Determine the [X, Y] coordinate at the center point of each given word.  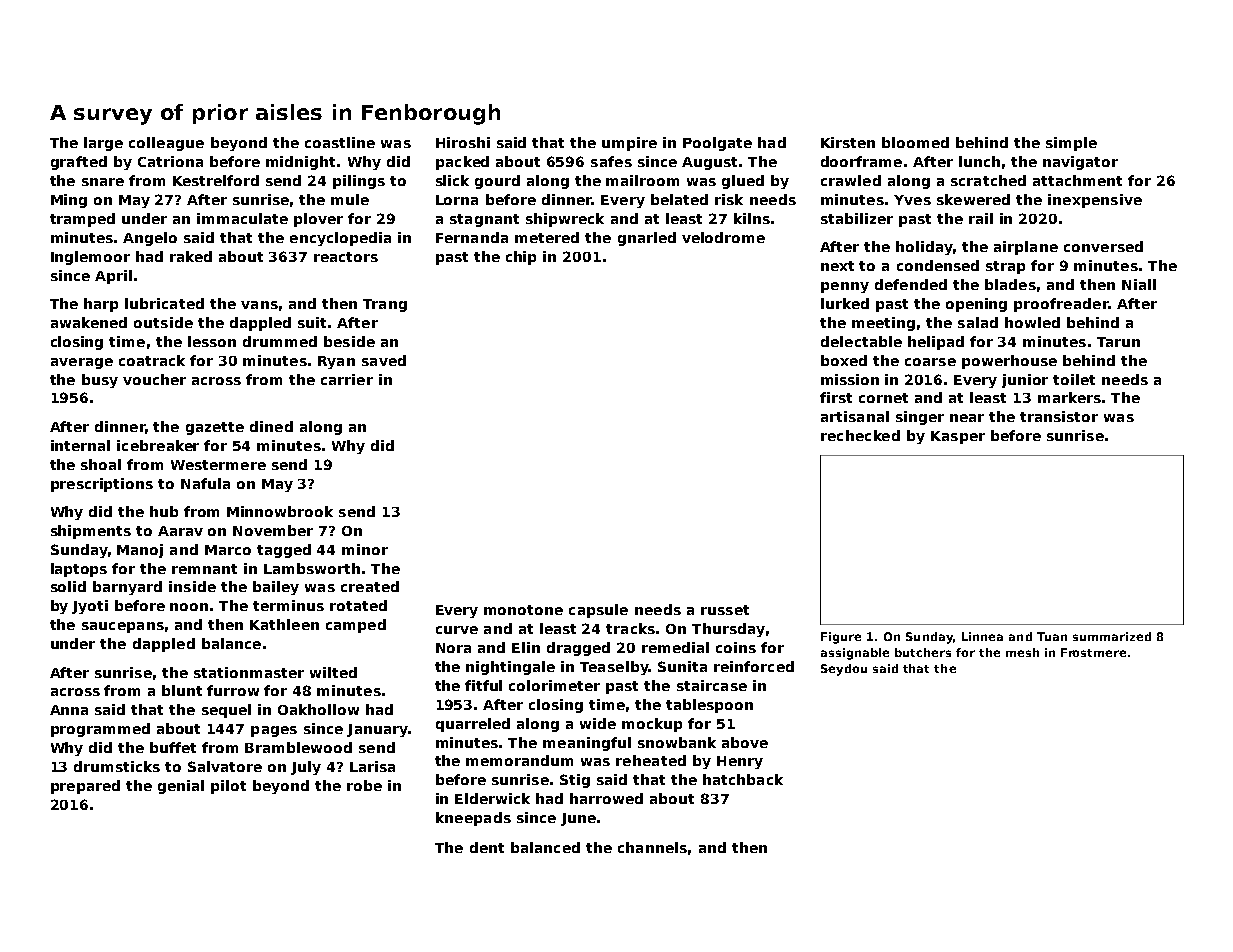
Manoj [140, 551]
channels [652, 847]
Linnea [982, 636]
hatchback [743, 779]
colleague [166, 144]
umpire [629, 144]
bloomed [915, 142]
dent [487, 847]
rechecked [860, 435]
